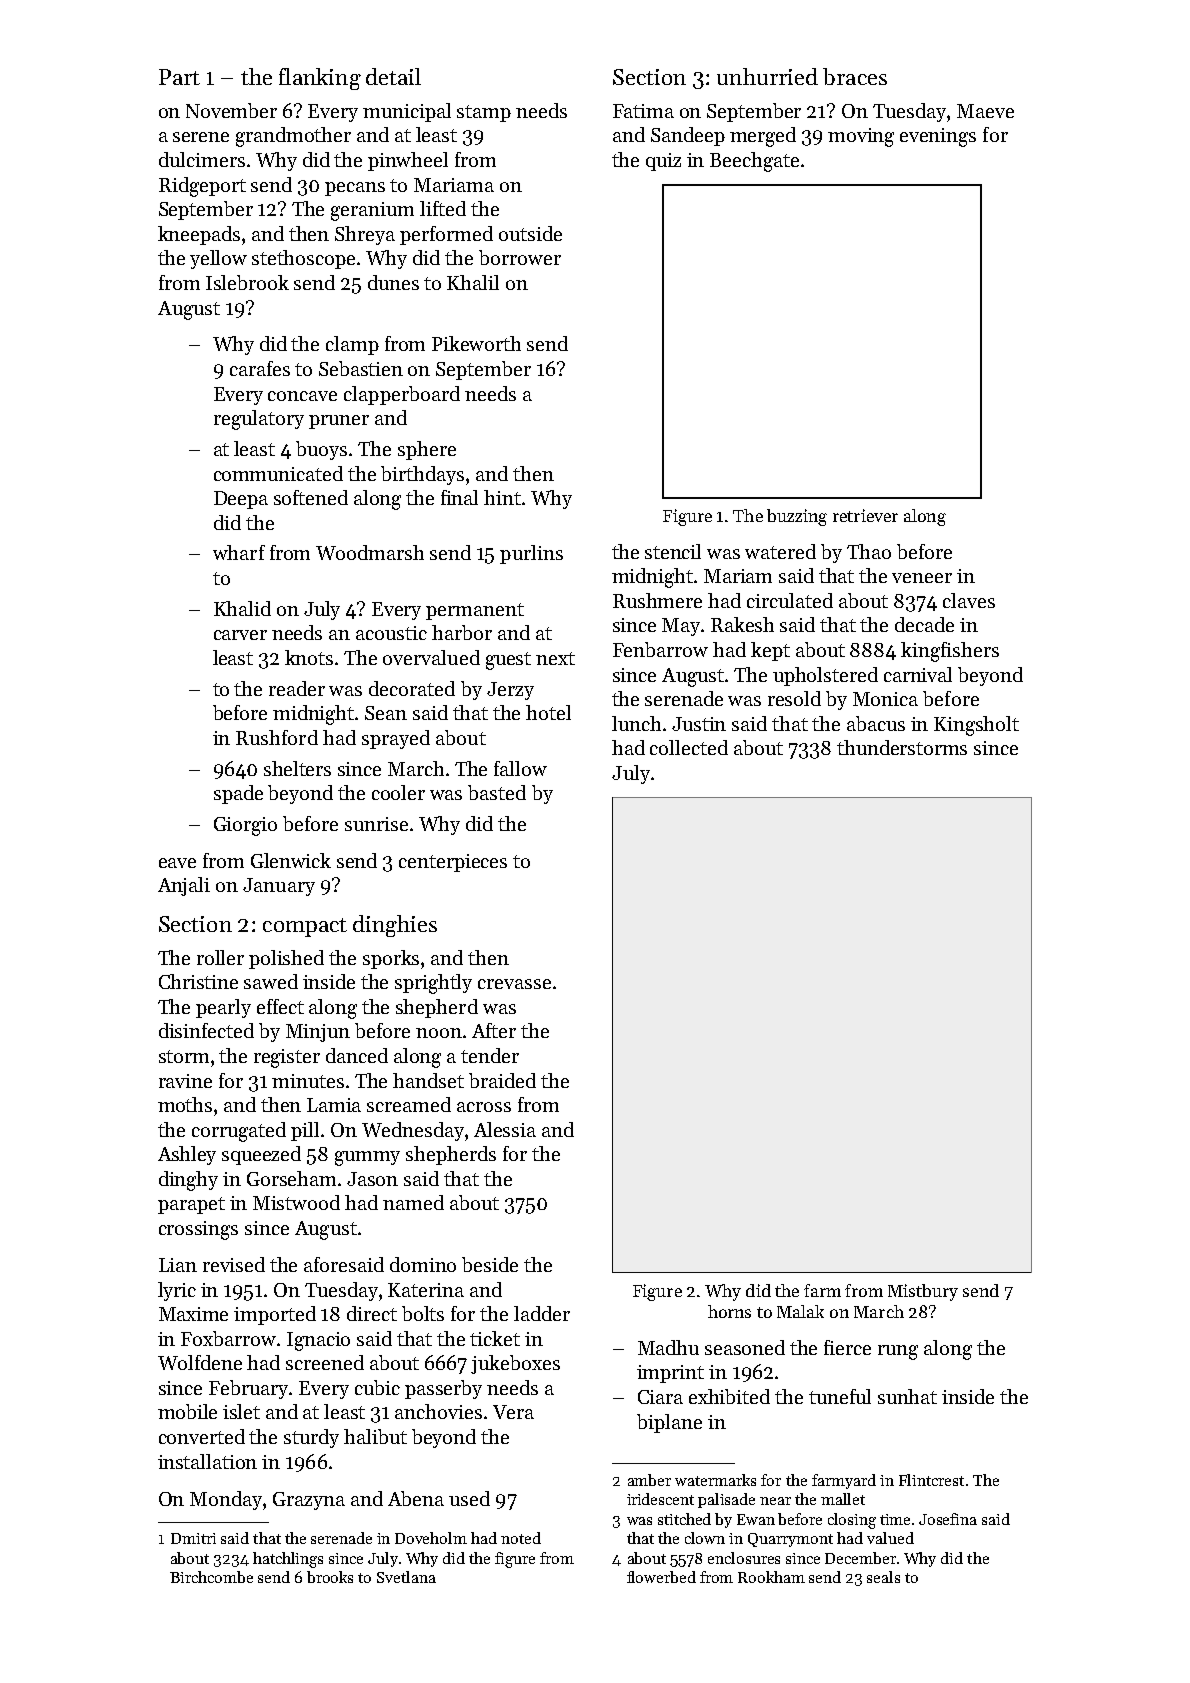 Image resolution: width=1190 pixels, height=1683 pixels. I want to click on detail, so click(393, 76).
